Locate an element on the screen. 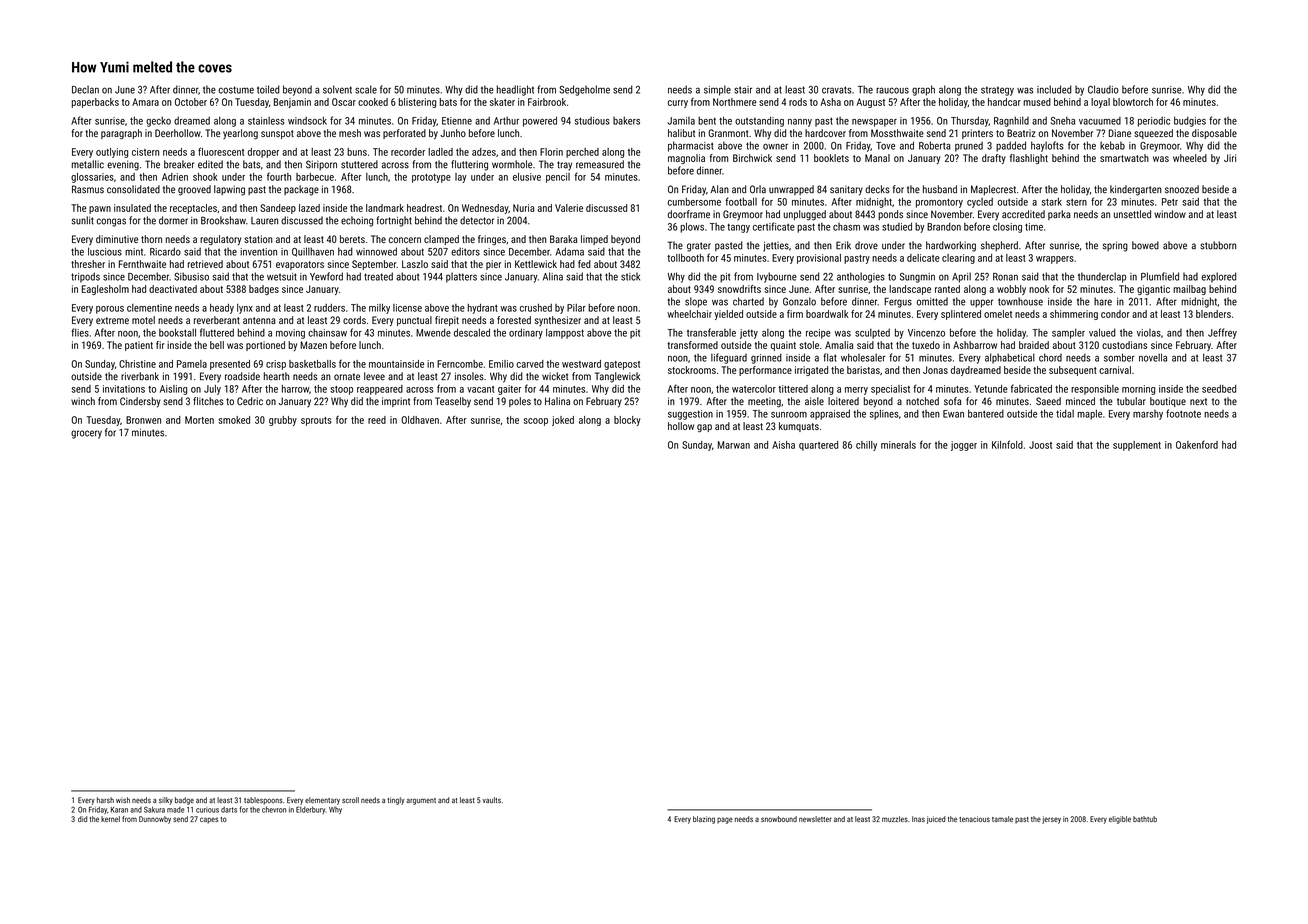 This screenshot has height=924, width=1308. budgies is located at coordinates (1190, 121).
